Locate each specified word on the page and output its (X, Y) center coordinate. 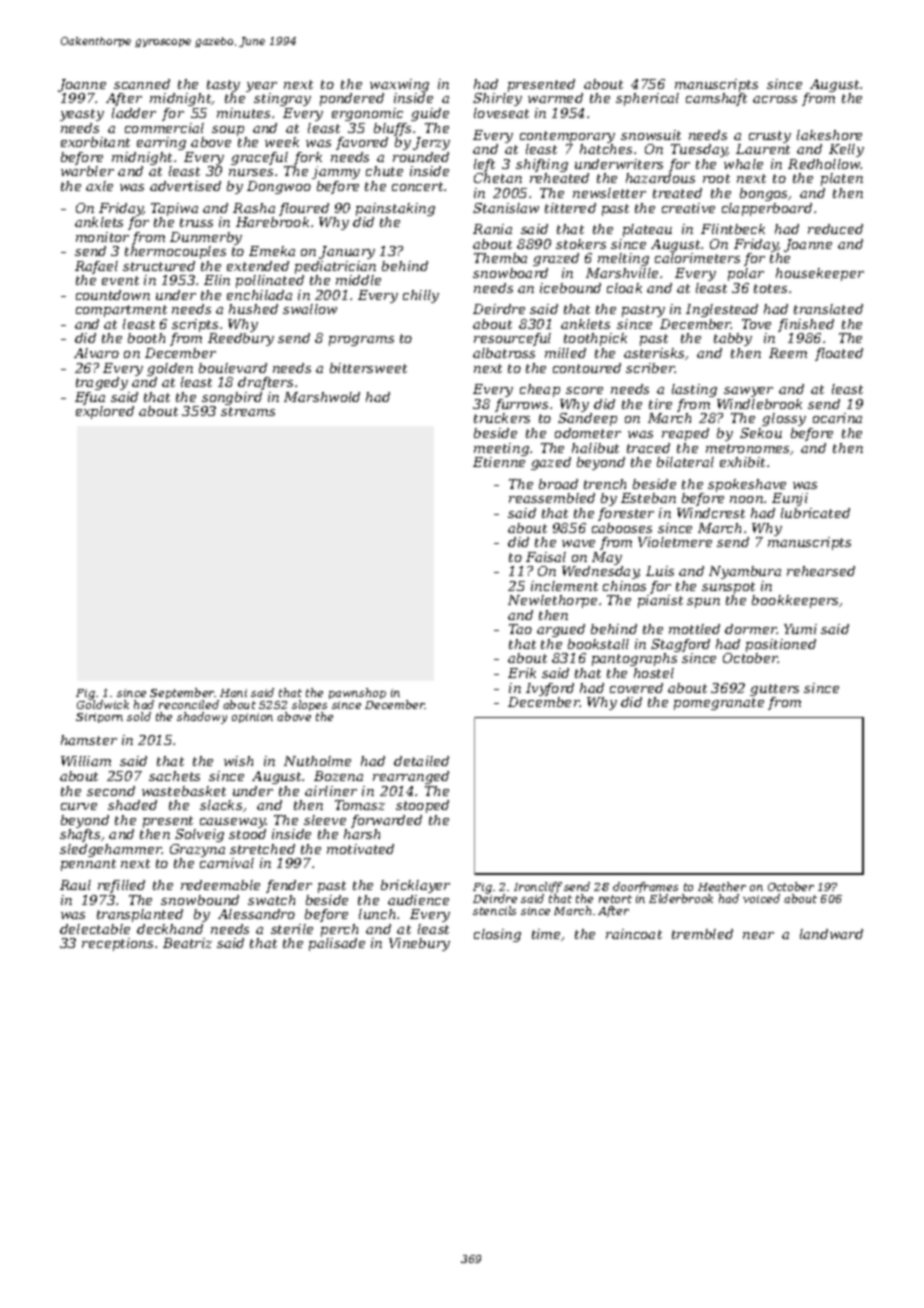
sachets (174, 776)
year (261, 87)
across (775, 99)
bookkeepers (796, 601)
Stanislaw (506, 208)
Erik (522, 673)
